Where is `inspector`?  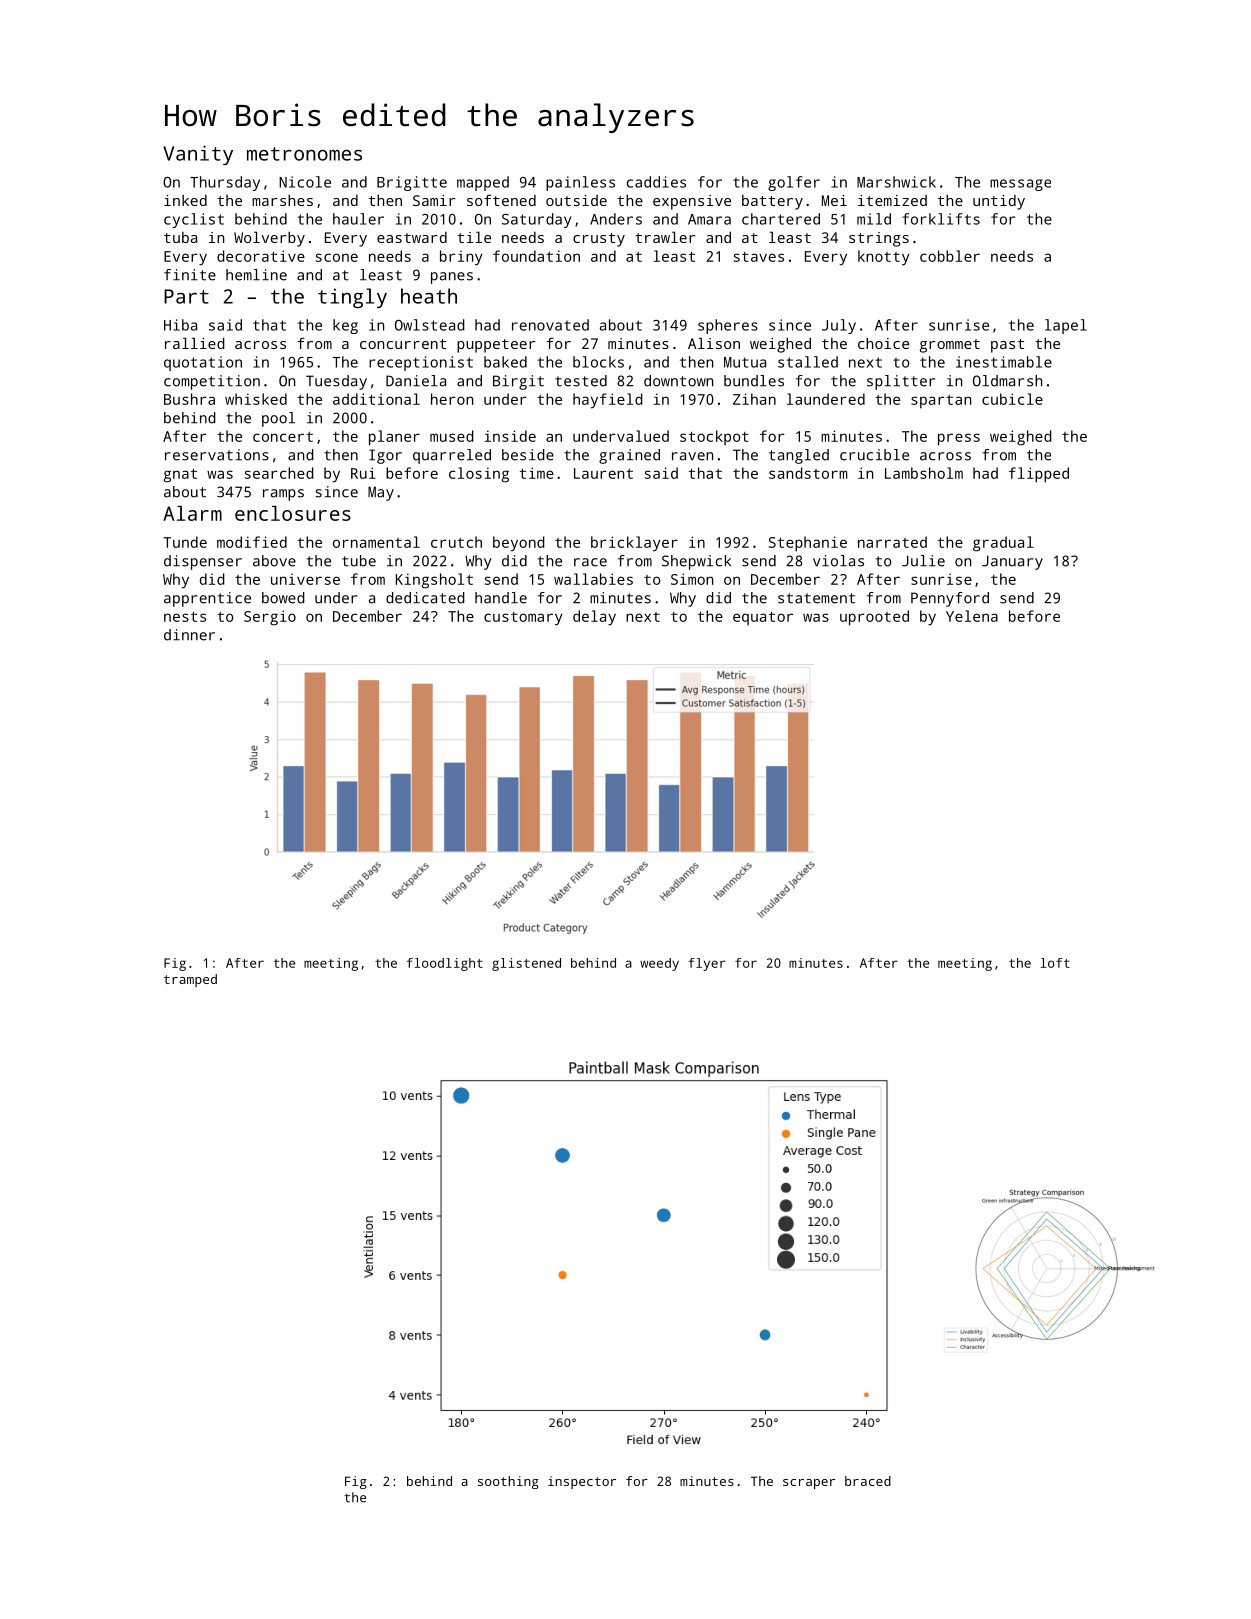
inspector is located at coordinates (582, 1482).
